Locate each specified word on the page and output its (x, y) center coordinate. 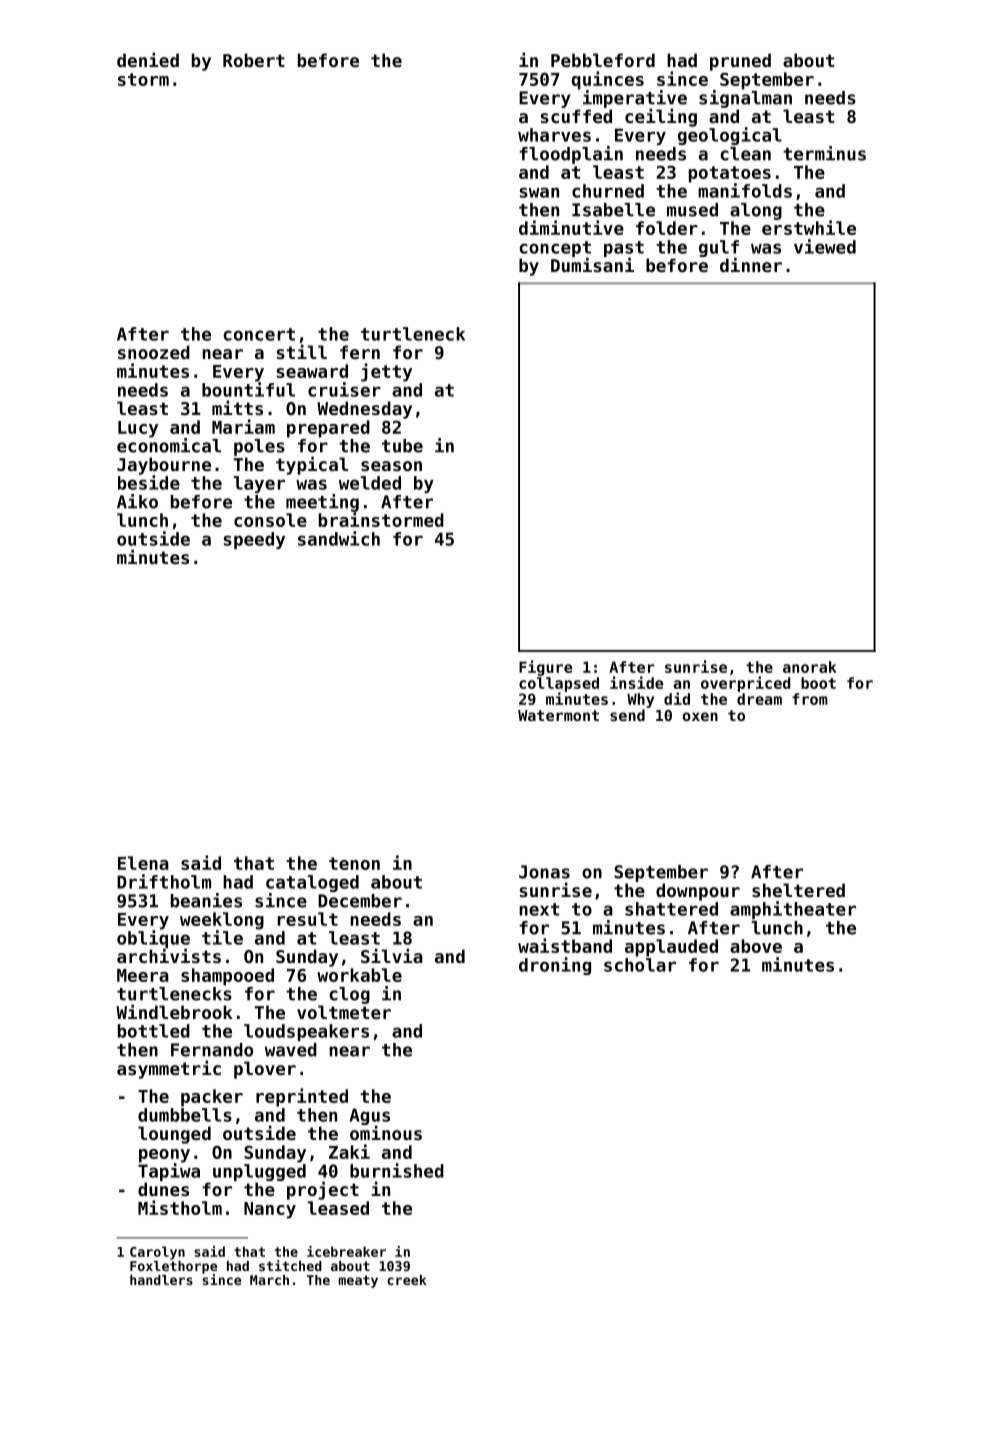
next (539, 909)
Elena (143, 863)
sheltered (798, 890)
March (269, 1280)
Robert (254, 60)
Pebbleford (603, 60)
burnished (397, 1170)
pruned (740, 62)
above (756, 946)
